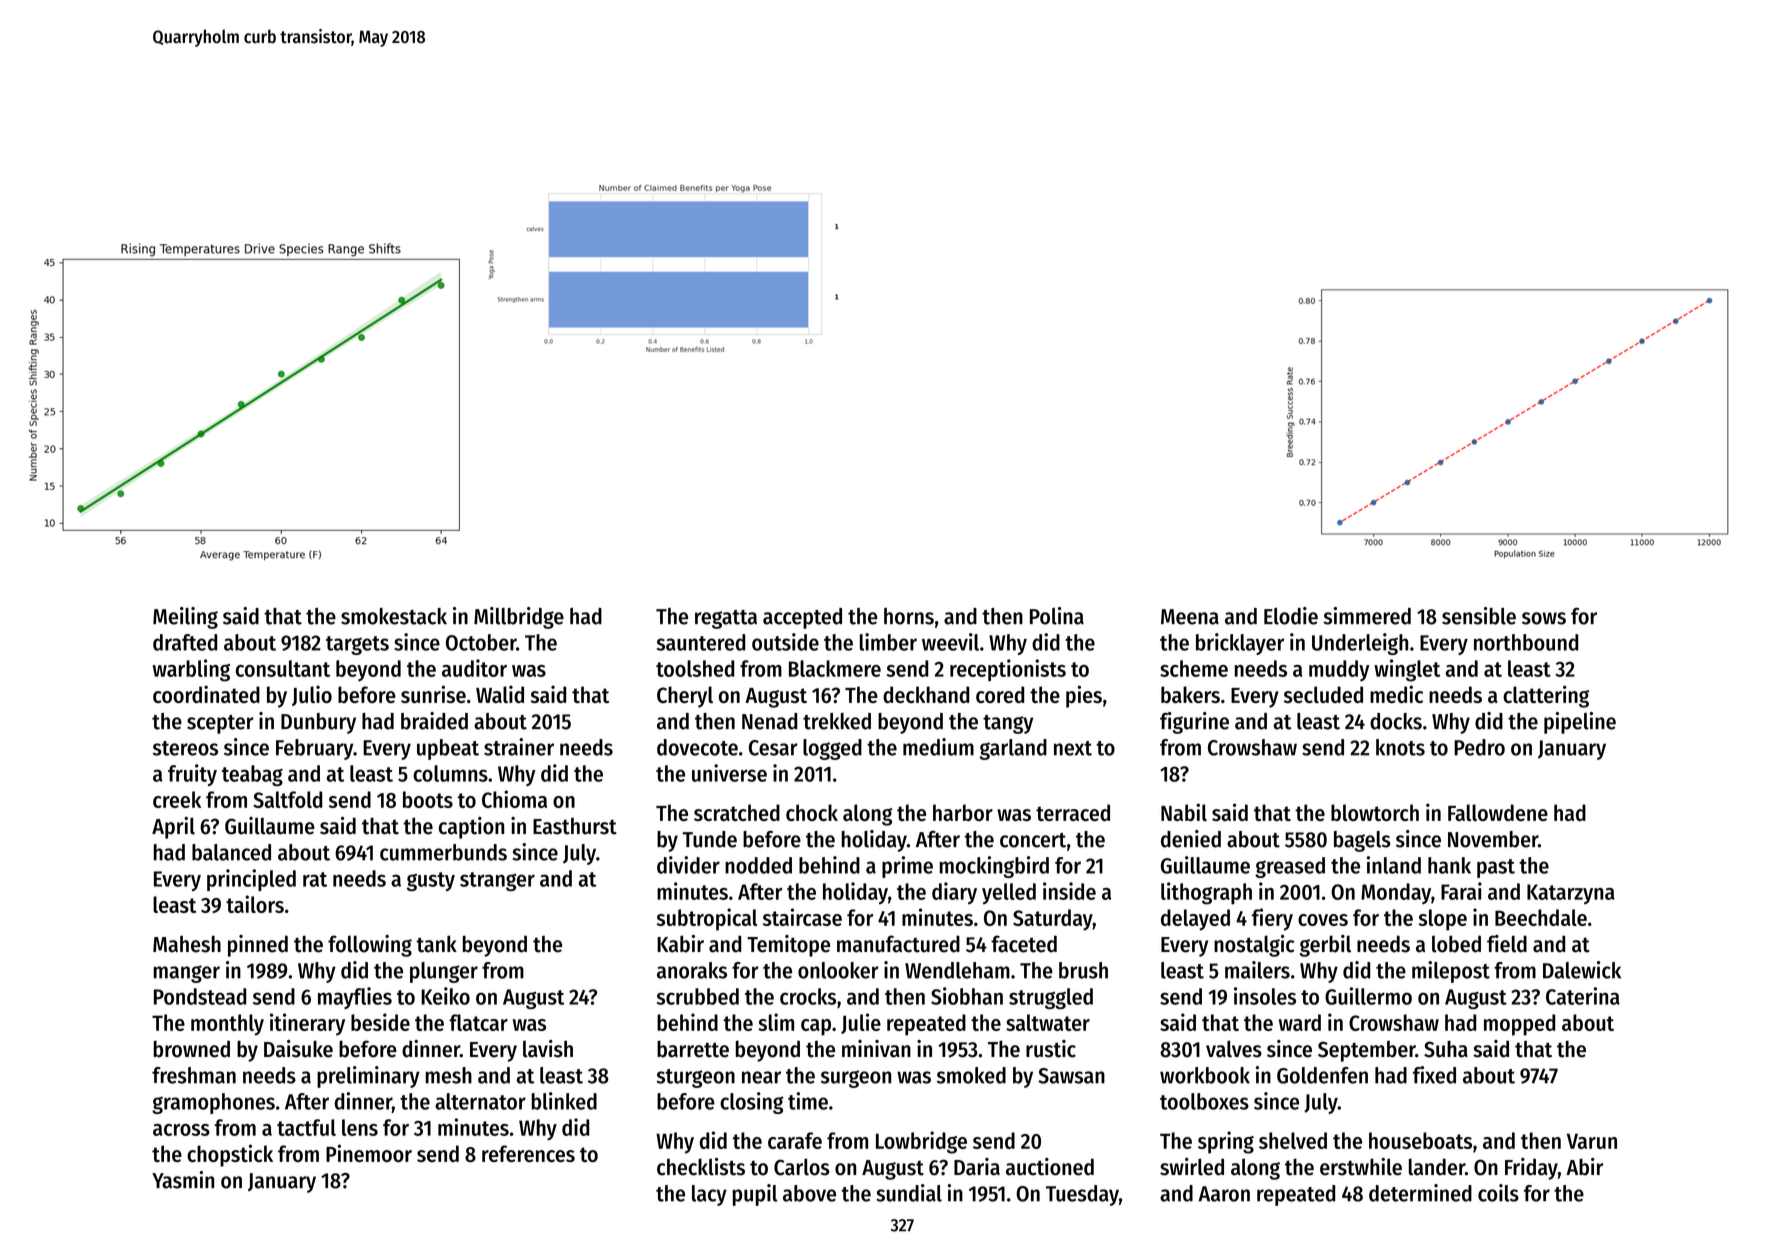 This screenshot has width=1781, height=1259. Describe the element at coordinates (1479, 747) in the screenshot. I see `Pedro` at that location.
